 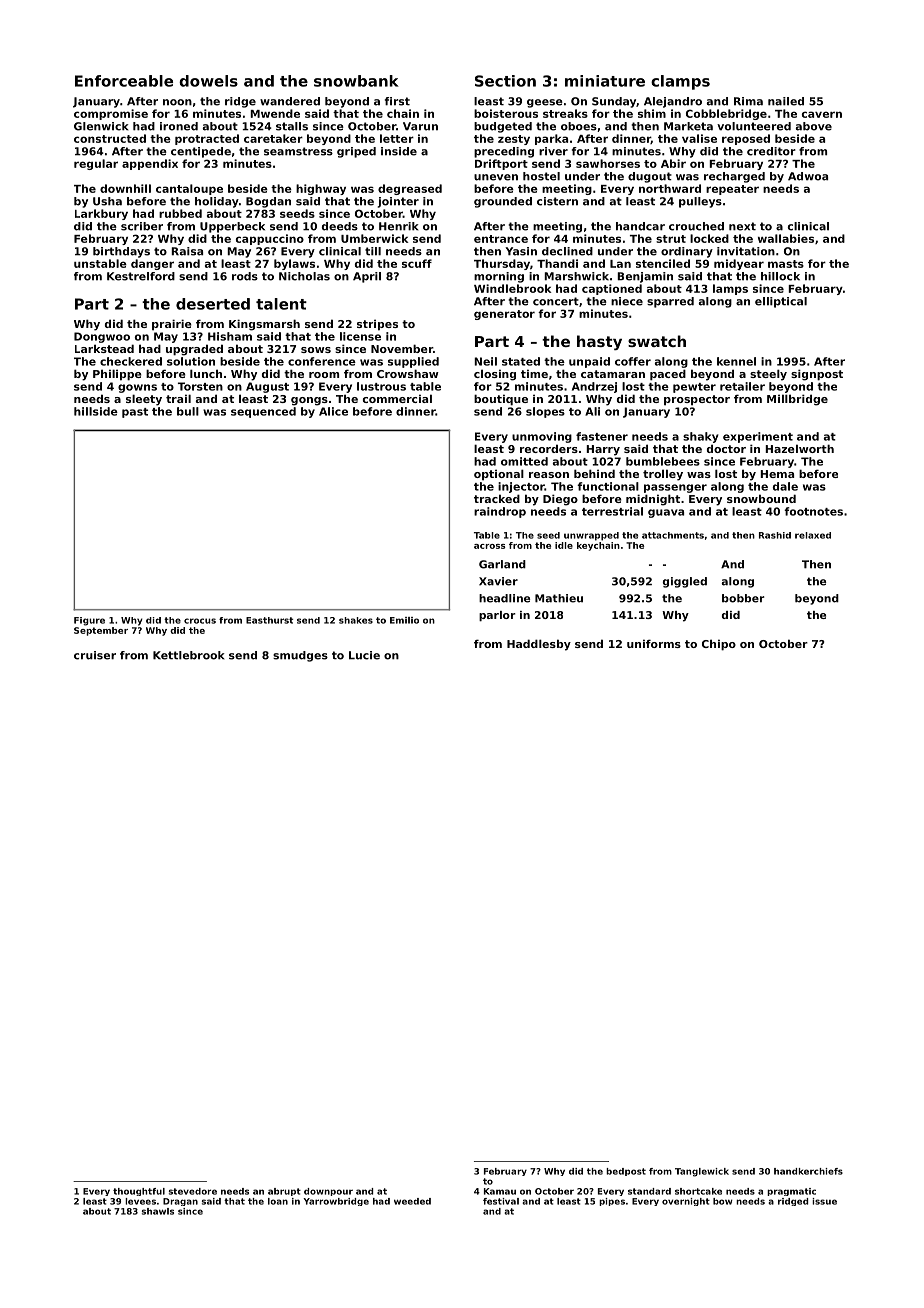 What do you see at coordinates (500, 1191) in the screenshot?
I see `Kamau` at bounding box center [500, 1191].
